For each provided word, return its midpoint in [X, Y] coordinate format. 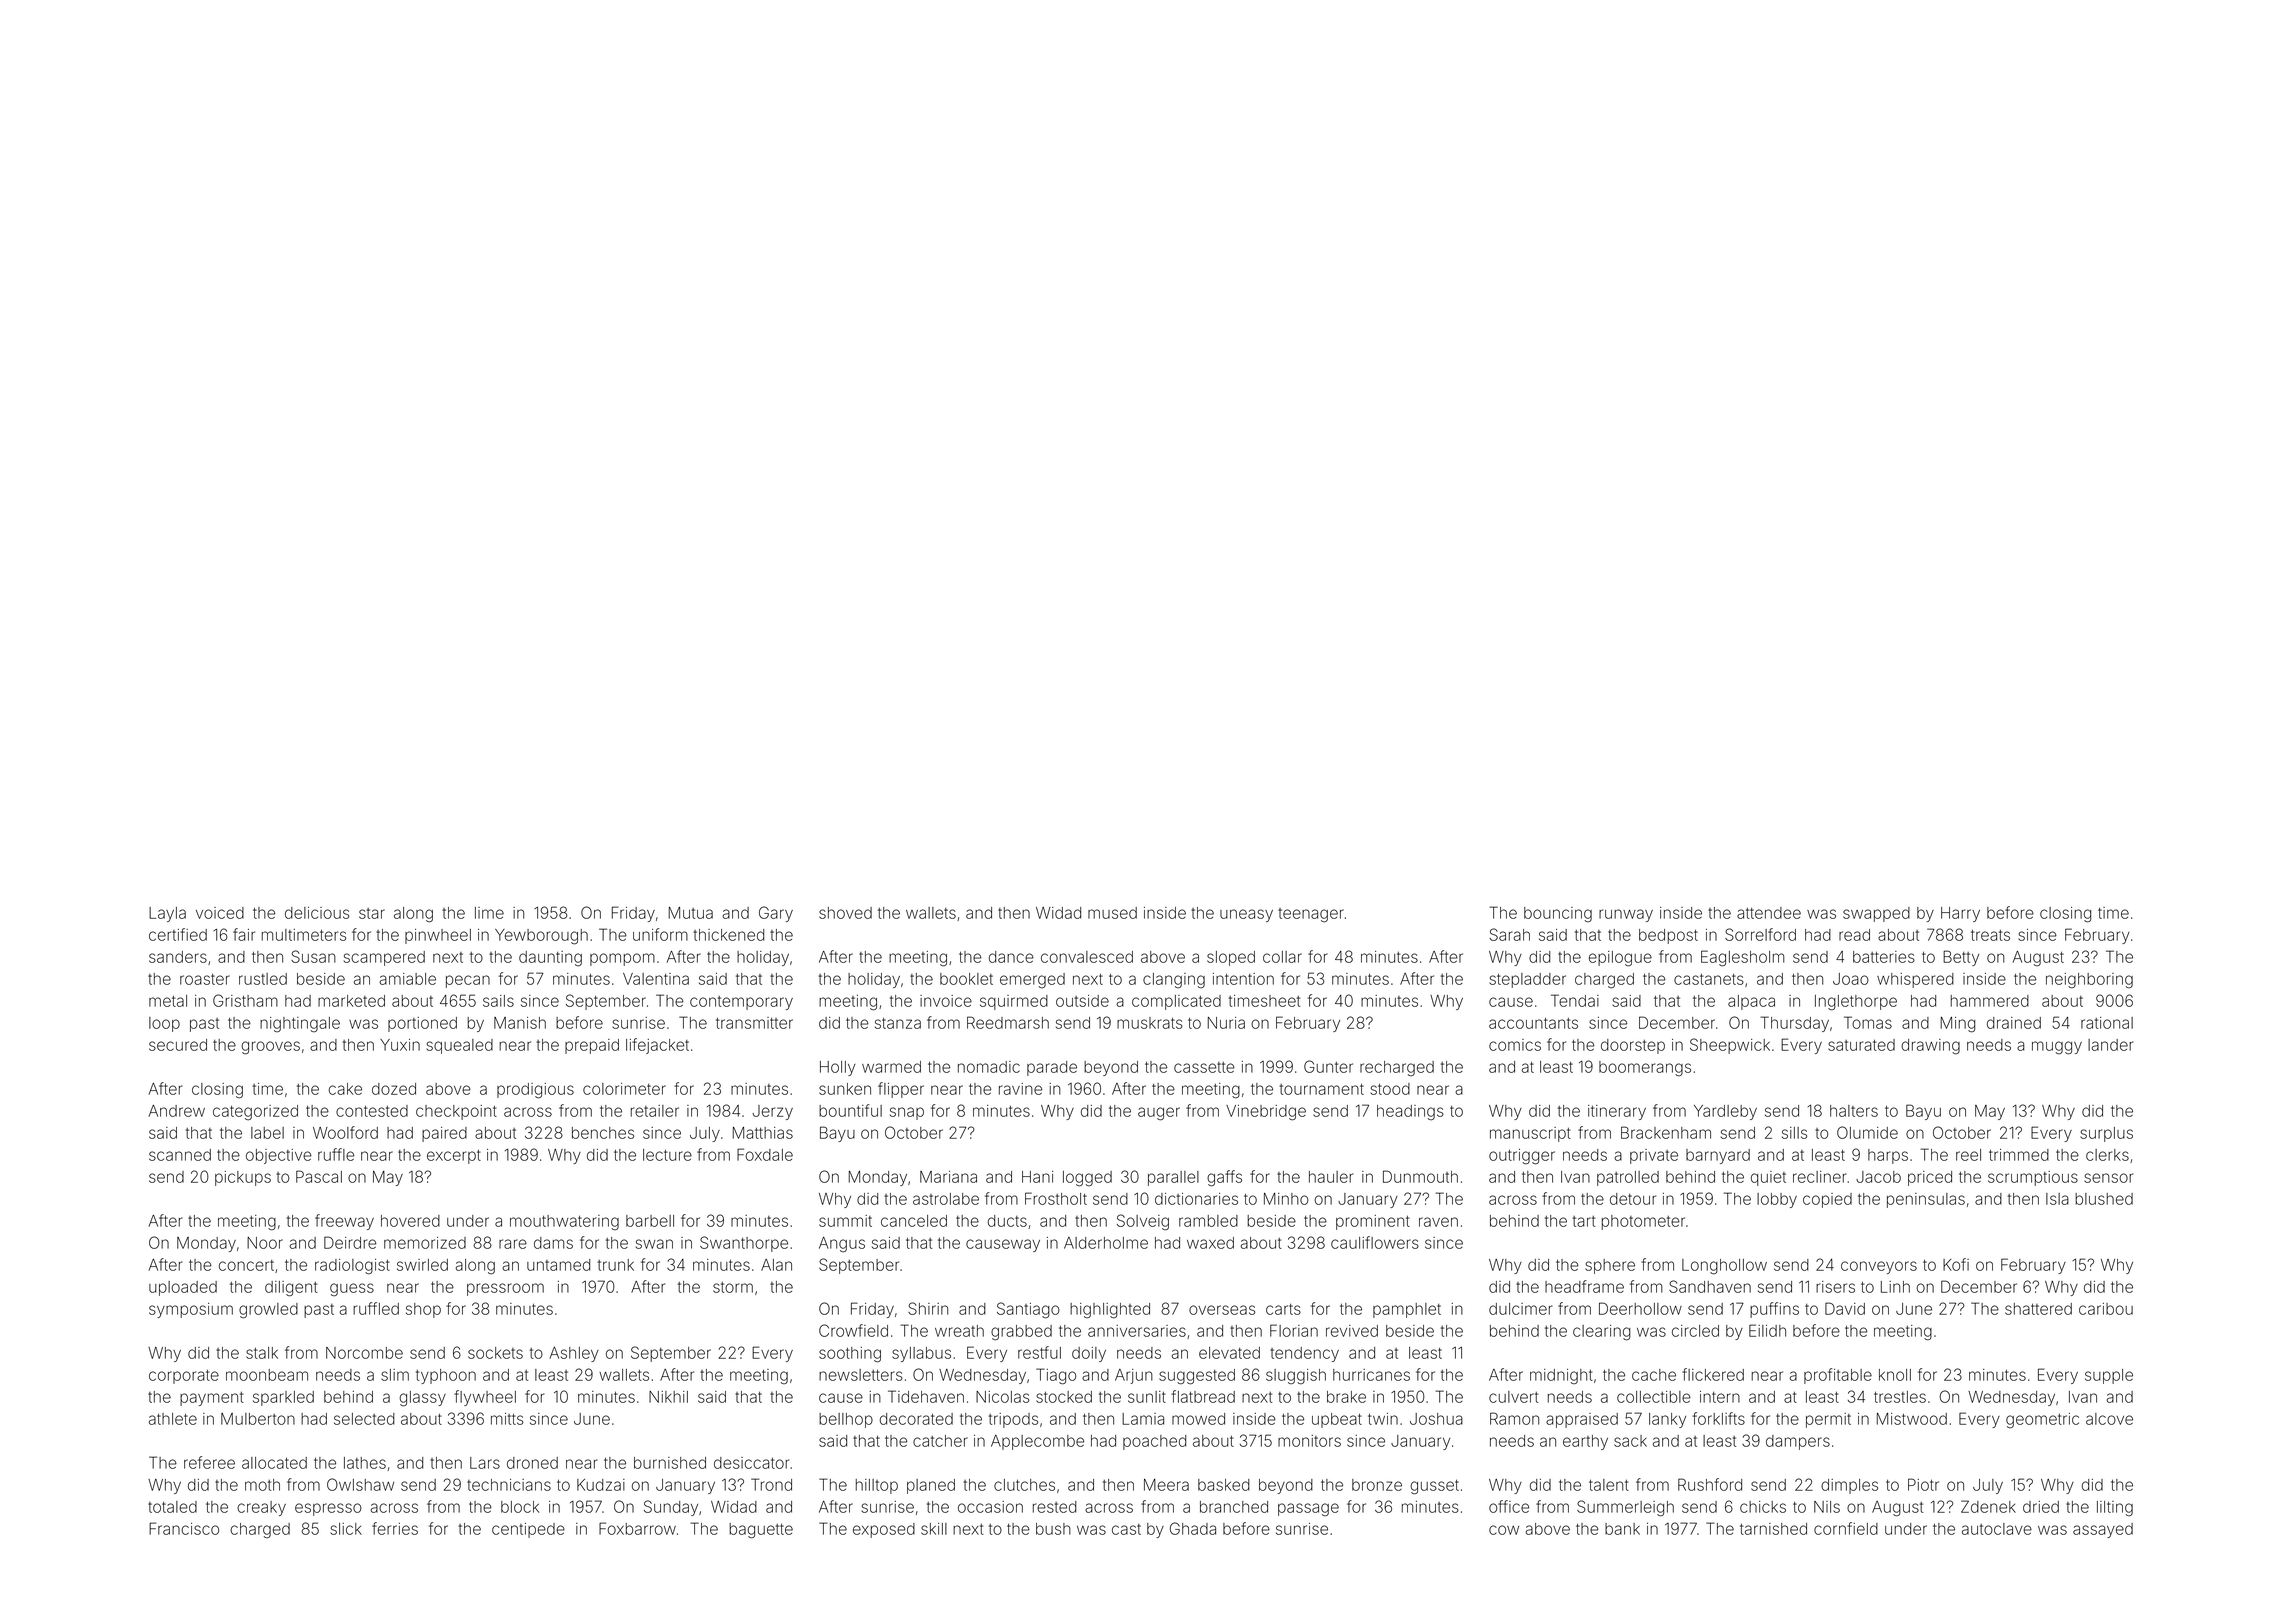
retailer [655, 1111]
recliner [1820, 1177]
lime [489, 913]
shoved [845, 913]
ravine [1020, 1089]
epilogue [1620, 959]
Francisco [184, 1528]
